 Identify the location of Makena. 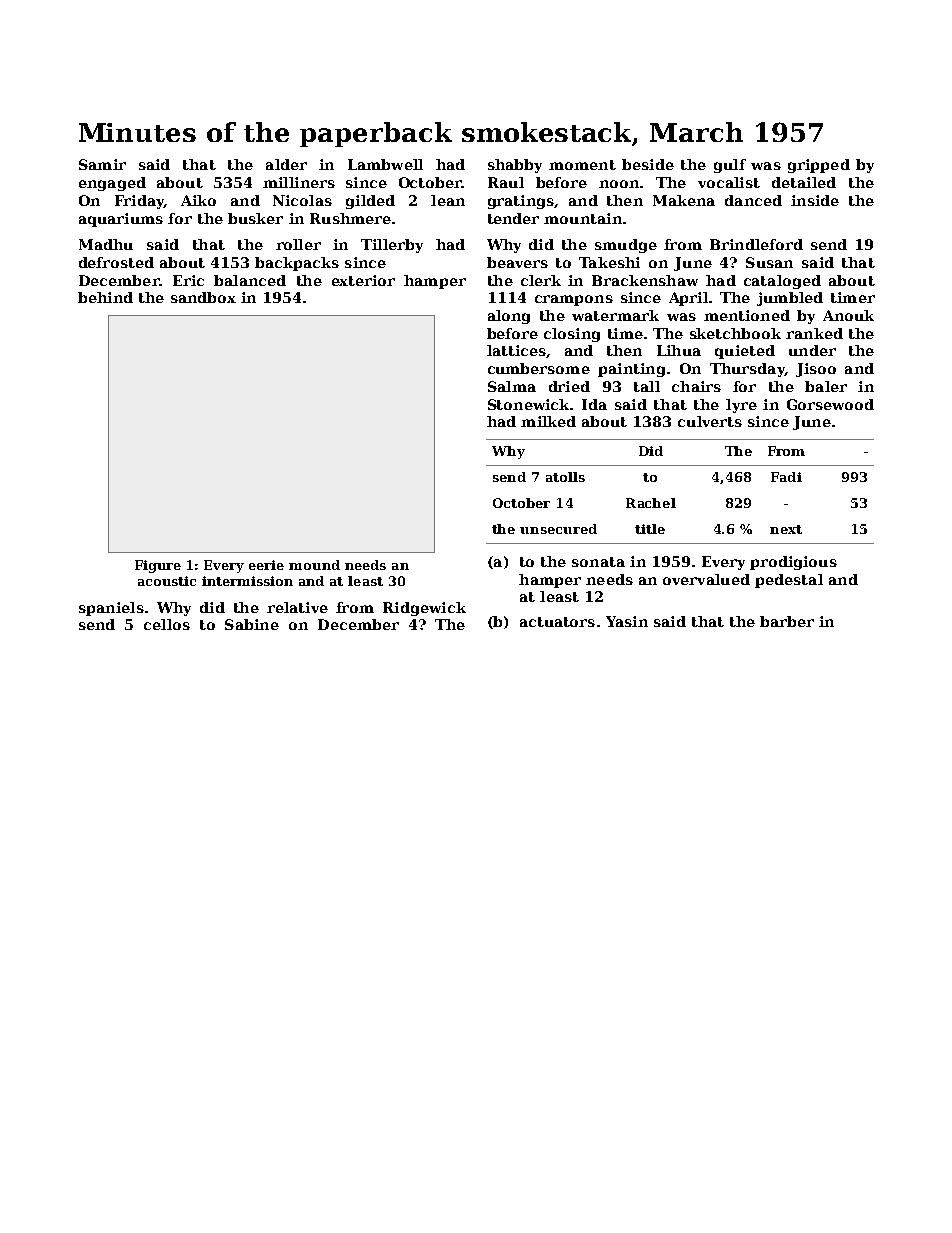
(684, 200).
